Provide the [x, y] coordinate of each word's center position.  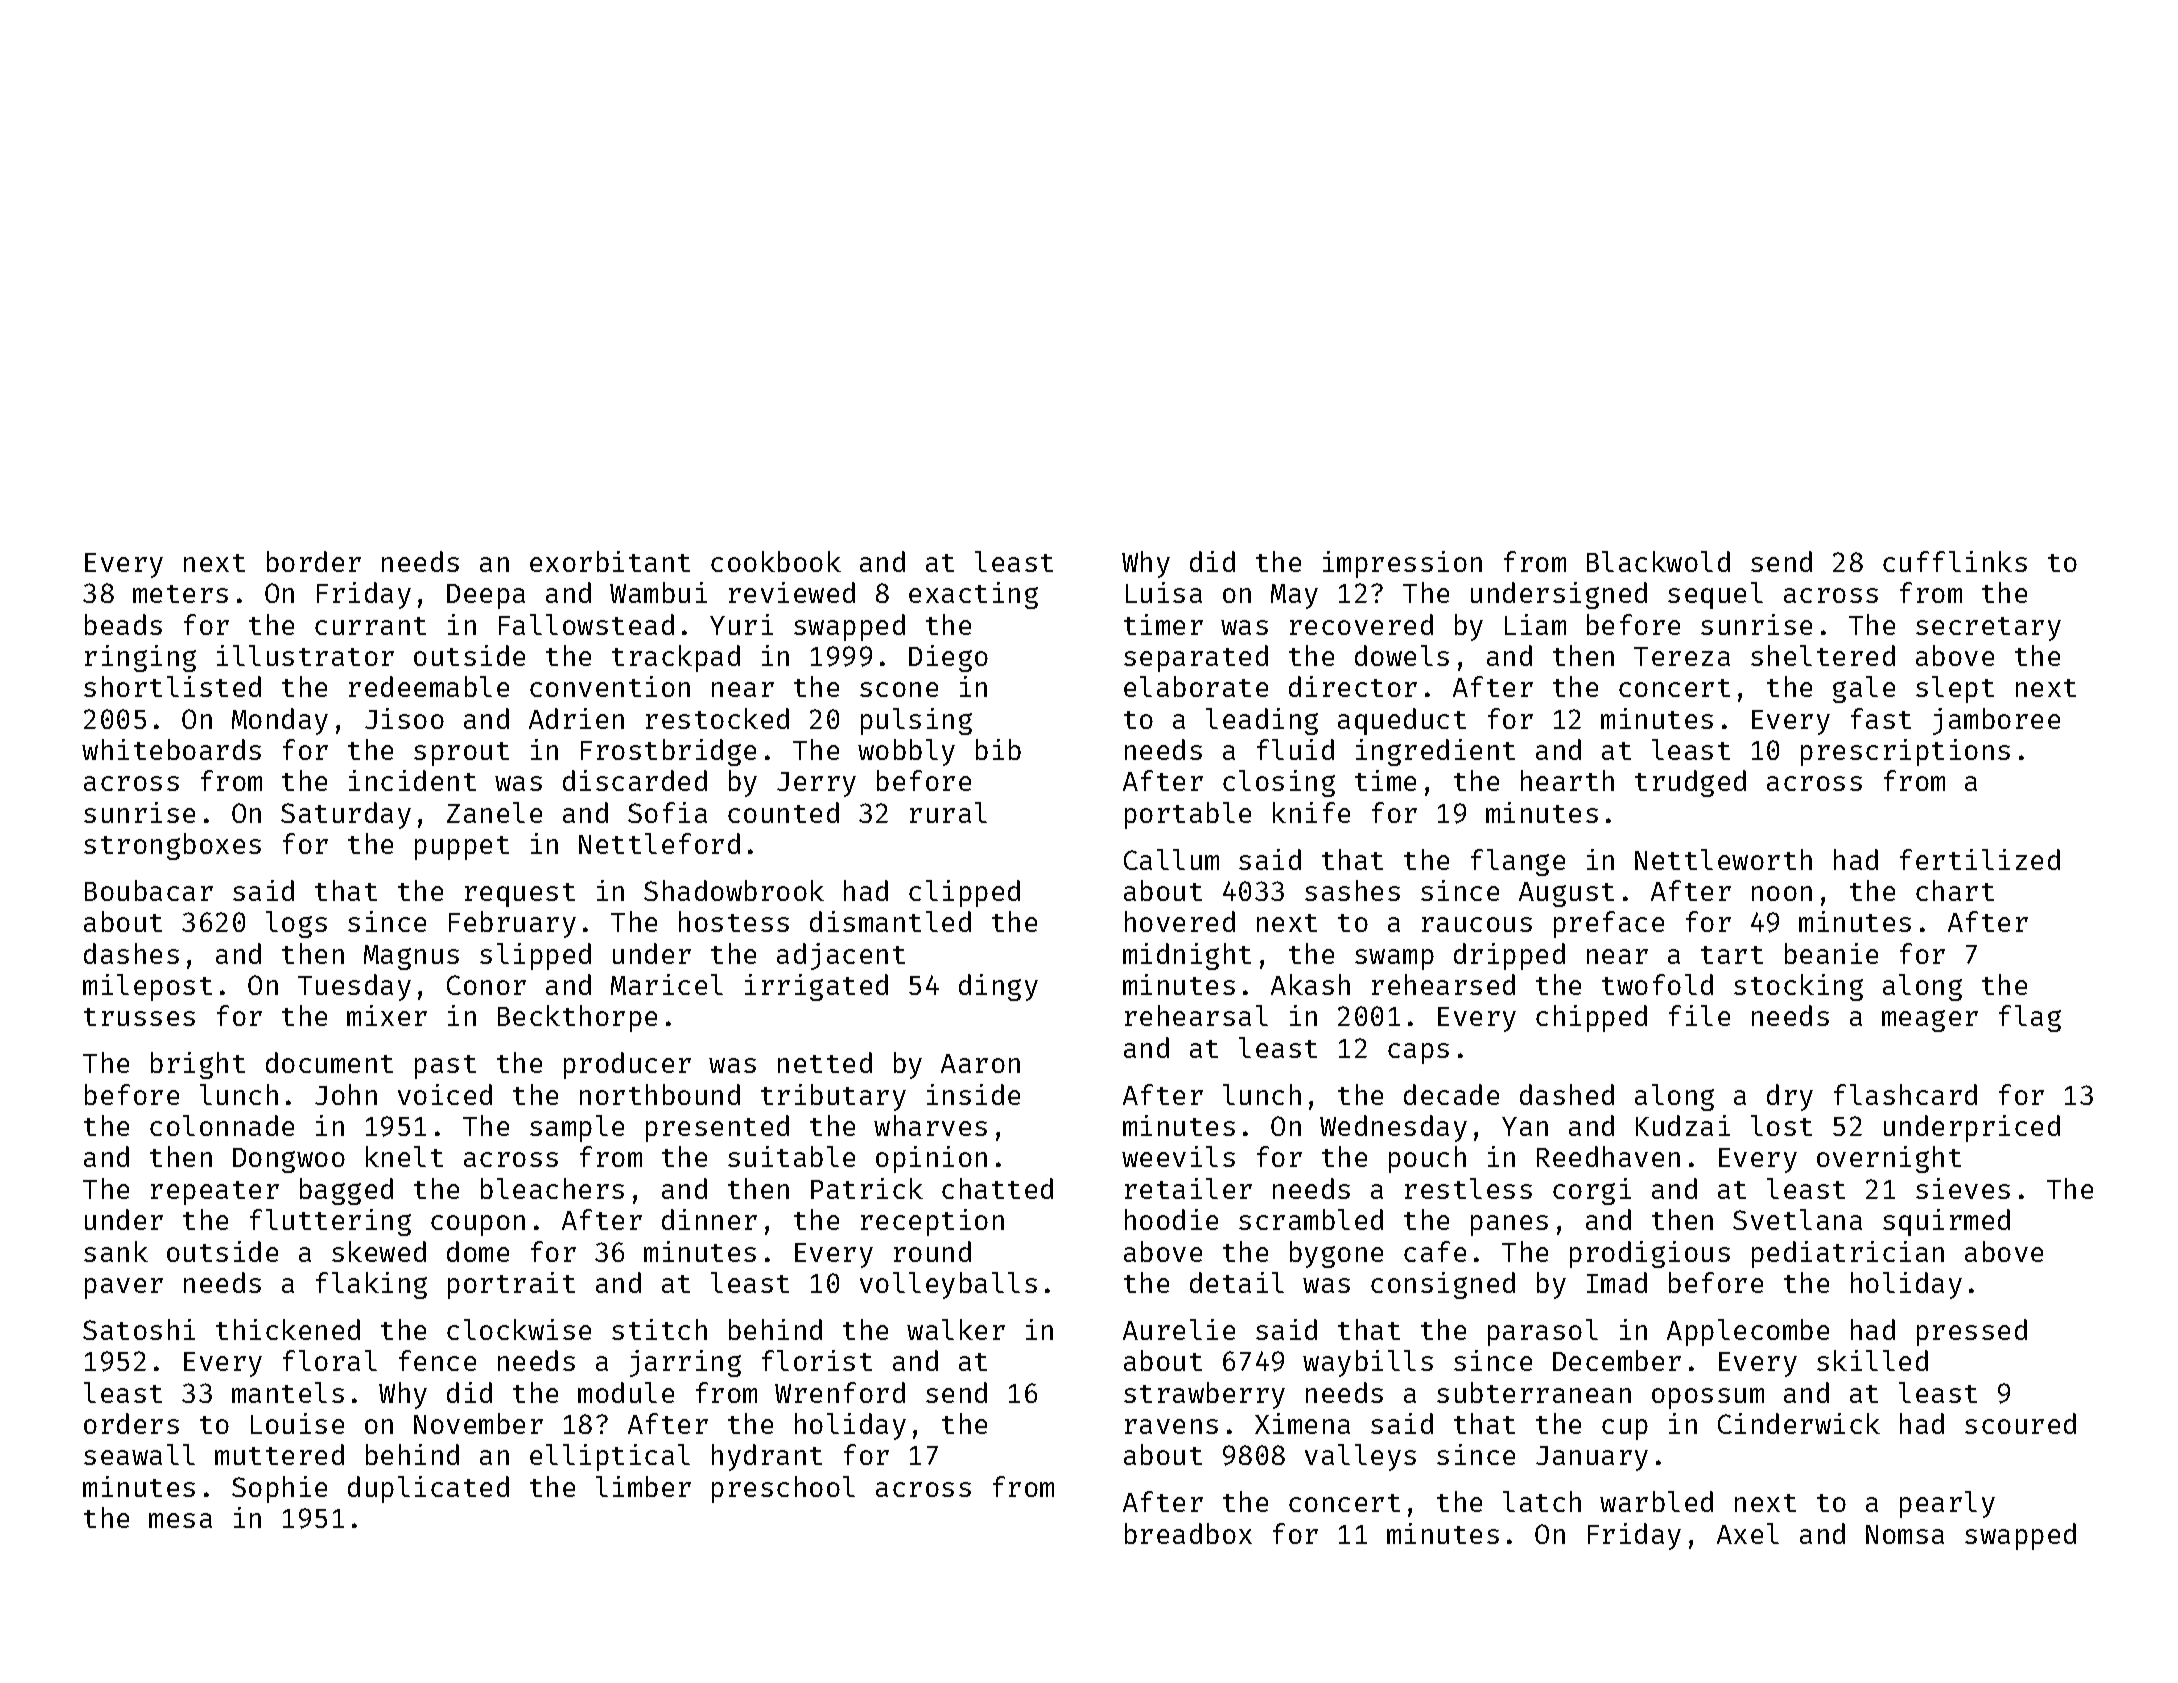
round [932, 1251]
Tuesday [354, 987]
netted [825, 1062]
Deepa [486, 596]
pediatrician [1848, 1254]
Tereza [1682, 656]
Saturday [346, 815]
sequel [1715, 595]
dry [1790, 1097]
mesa [180, 1520]
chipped [1591, 1018]
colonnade [222, 1125]
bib [998, 749]
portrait [511, 1285]
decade [1451, 1094]
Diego [948, 658]
